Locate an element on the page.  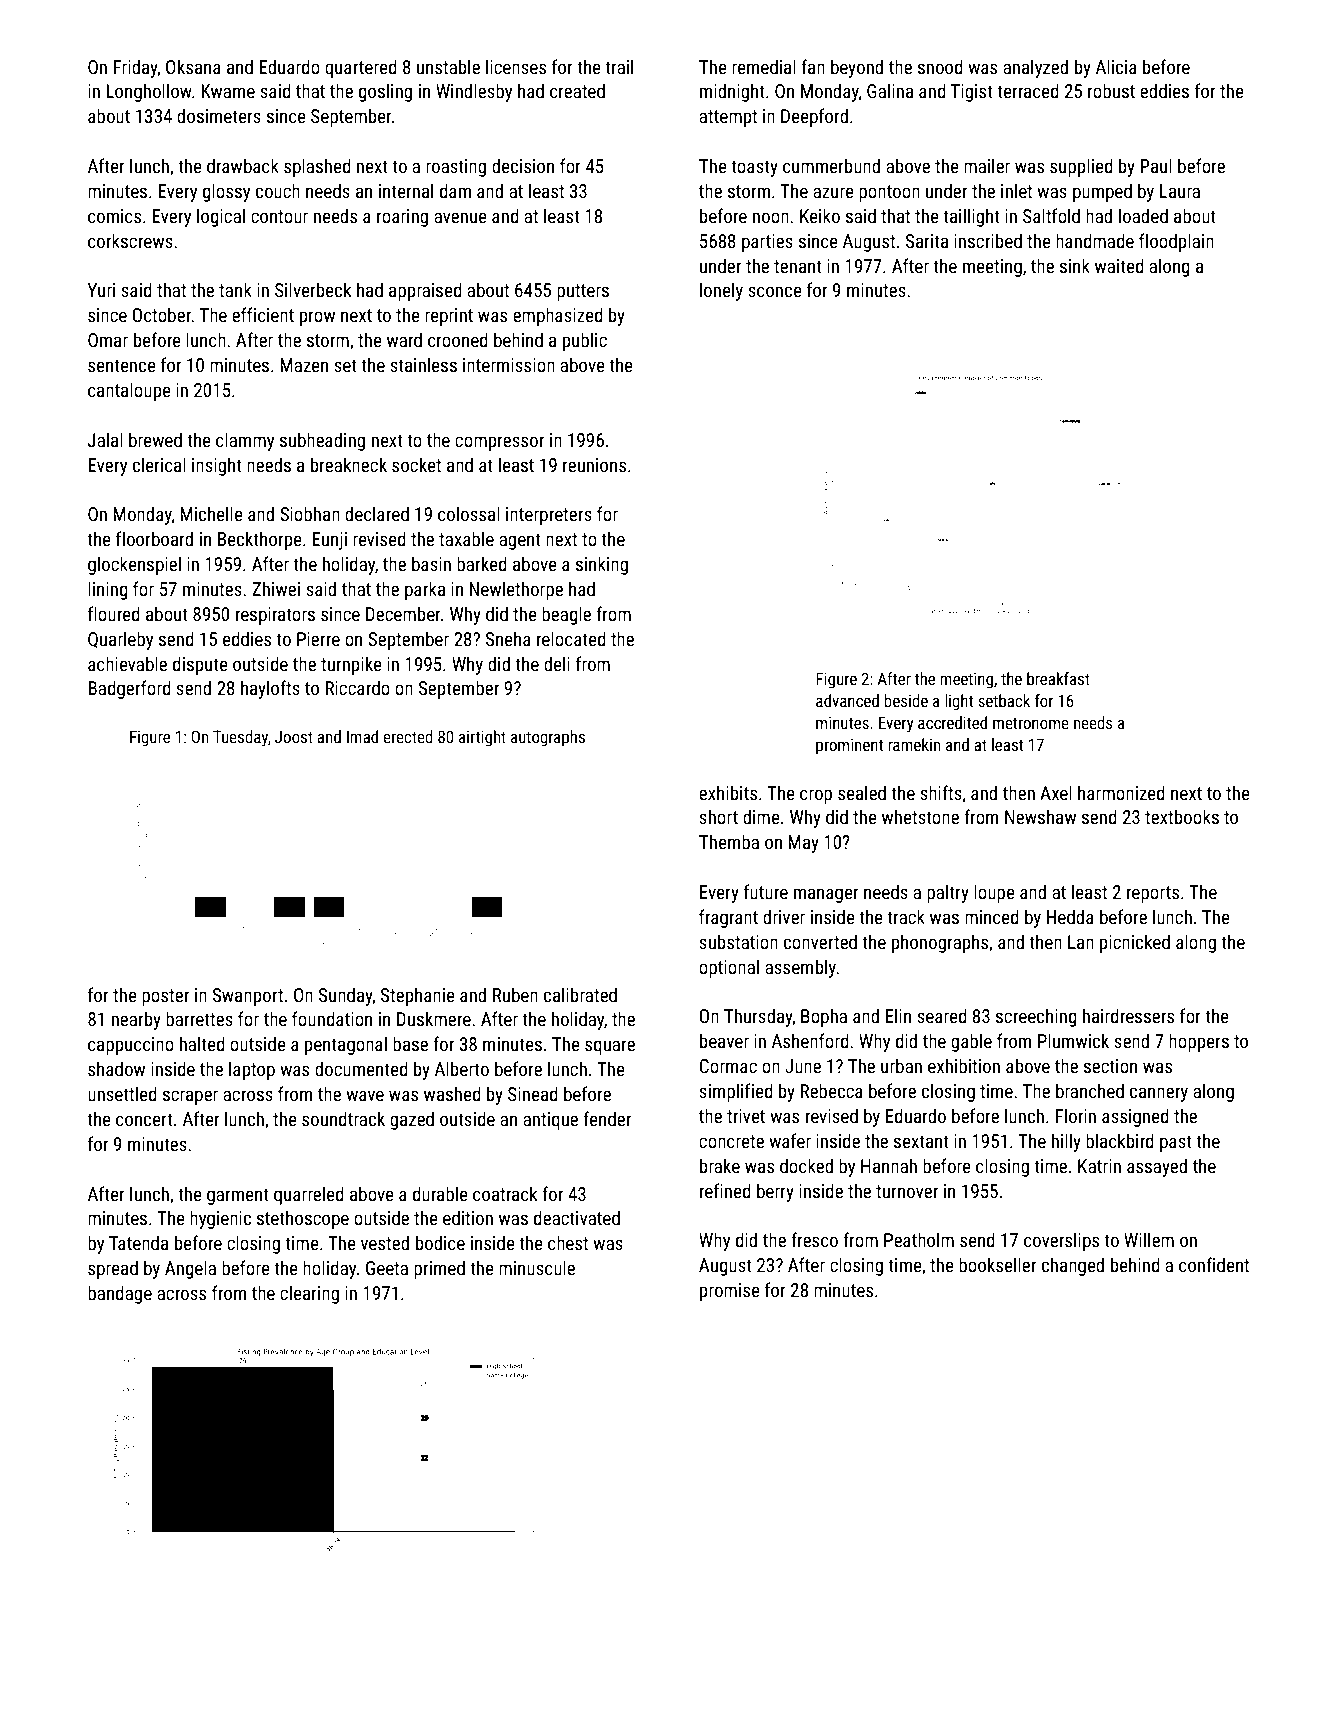
quartered is located at coordinates (361, 68).
